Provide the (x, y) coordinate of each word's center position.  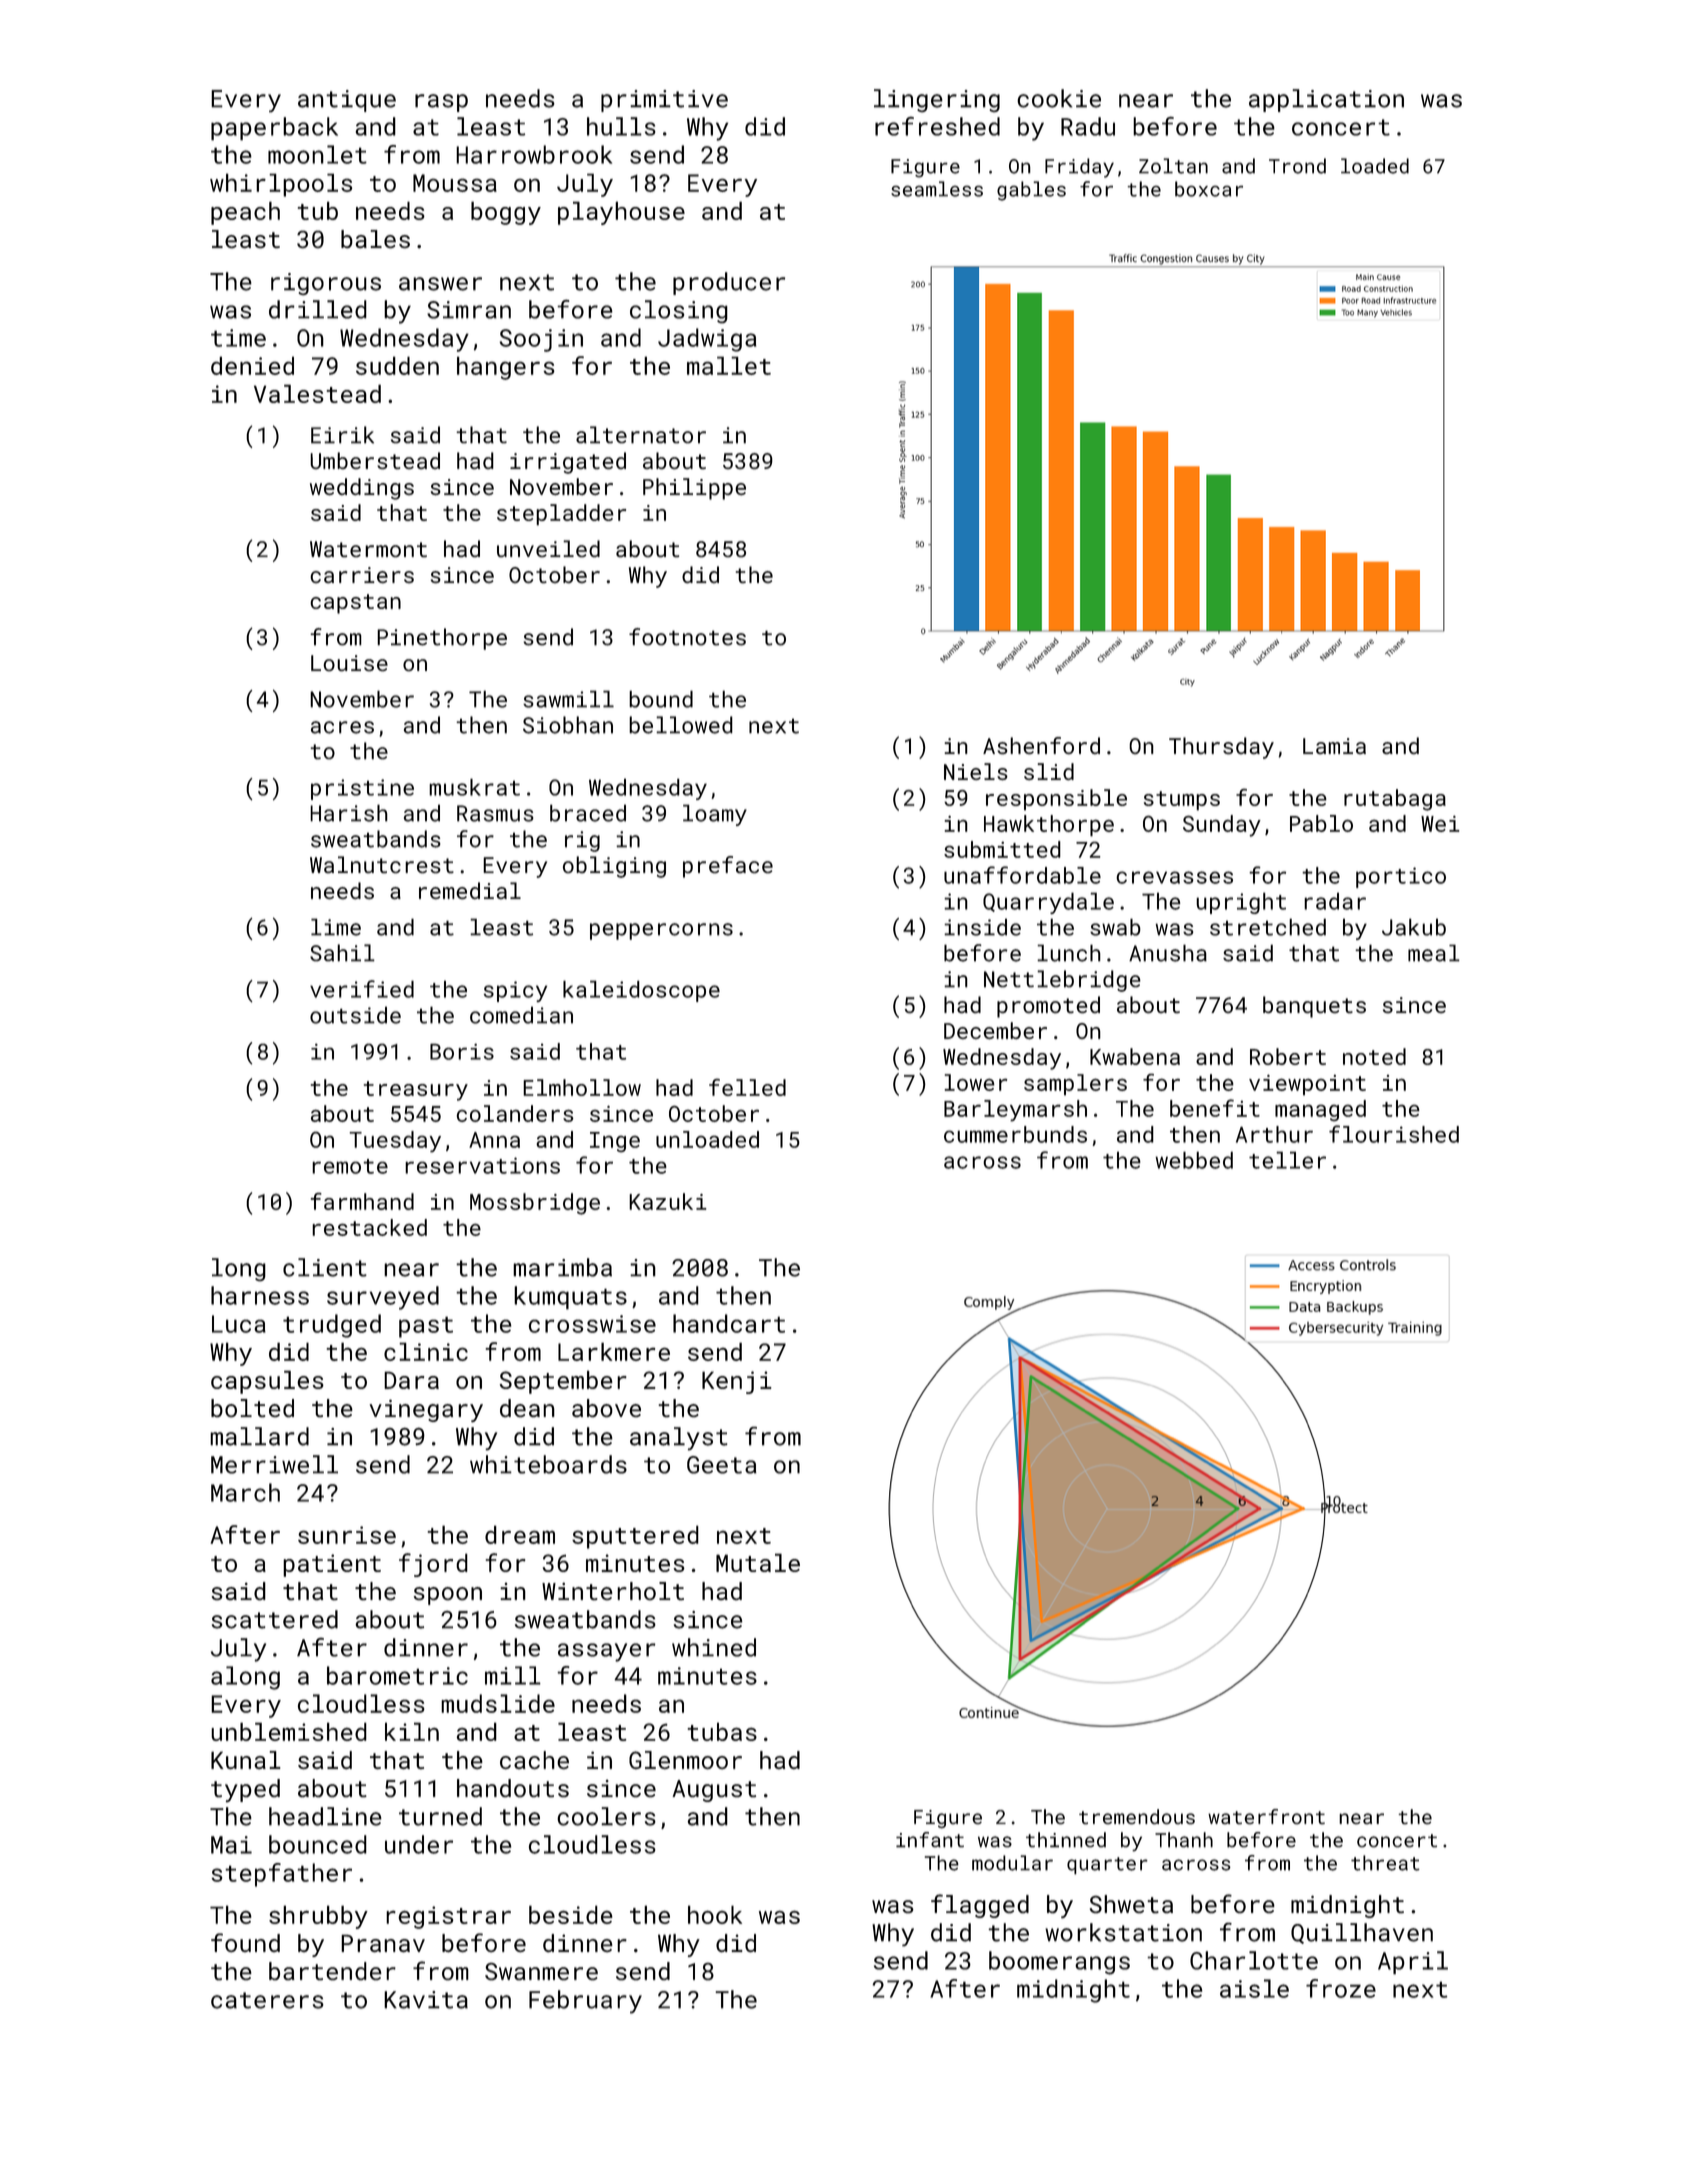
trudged (332, 1326)
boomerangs (1059, 1963)
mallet (729, 365)
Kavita (426, 2000)
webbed (1194, 1160)
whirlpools (281, 185)
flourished (1394, 1134)
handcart (729, 1323)
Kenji (737, 1382)
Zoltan (1173, 166)
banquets (1314, 1007)
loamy (715, 815)
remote (350, 1166)
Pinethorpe (442, 639)
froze (1341, 1988)
